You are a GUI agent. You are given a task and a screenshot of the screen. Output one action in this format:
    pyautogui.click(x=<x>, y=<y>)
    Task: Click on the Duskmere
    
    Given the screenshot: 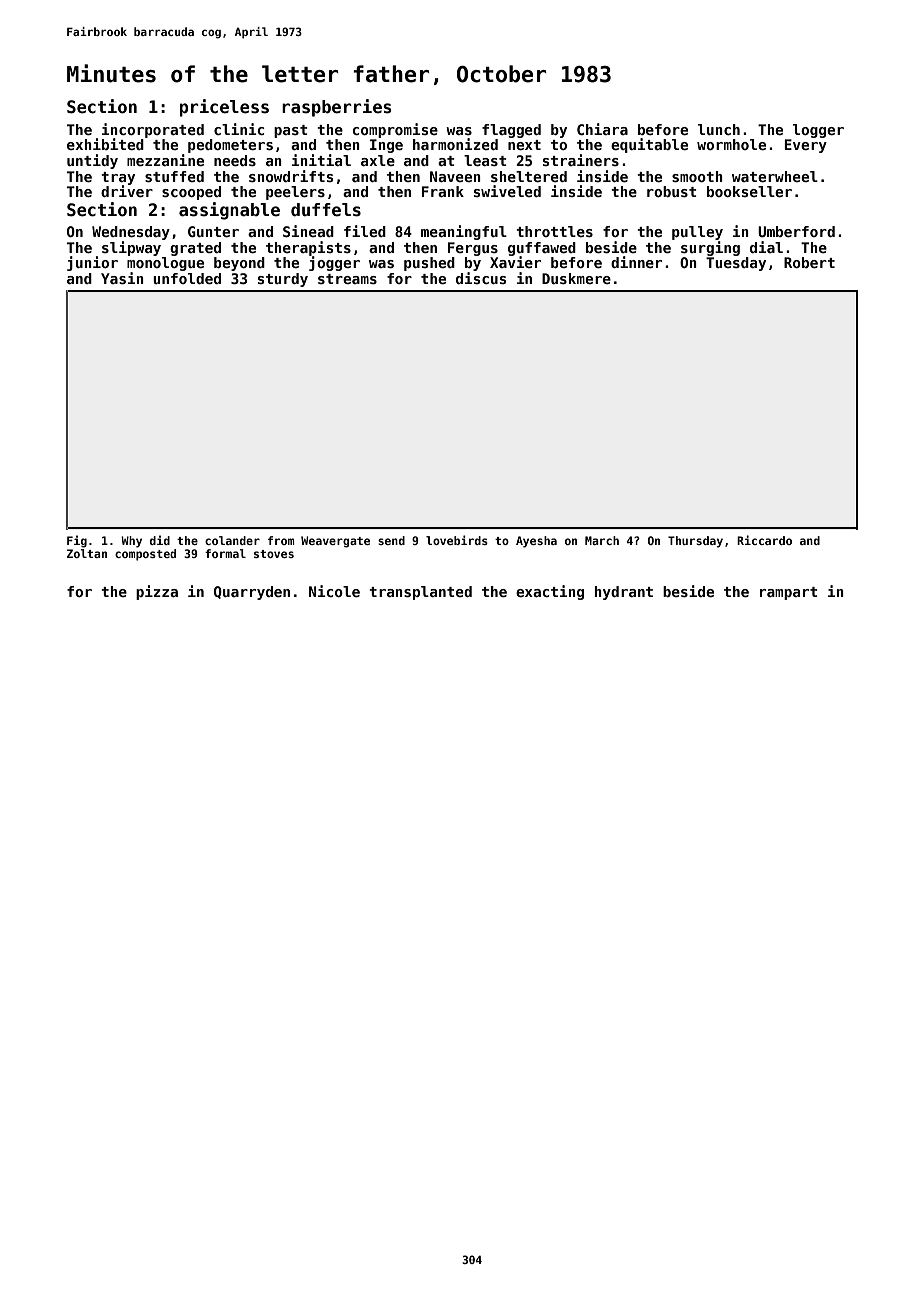 What is the action you would take?
    pyautogui.click(x=576, y=278)
